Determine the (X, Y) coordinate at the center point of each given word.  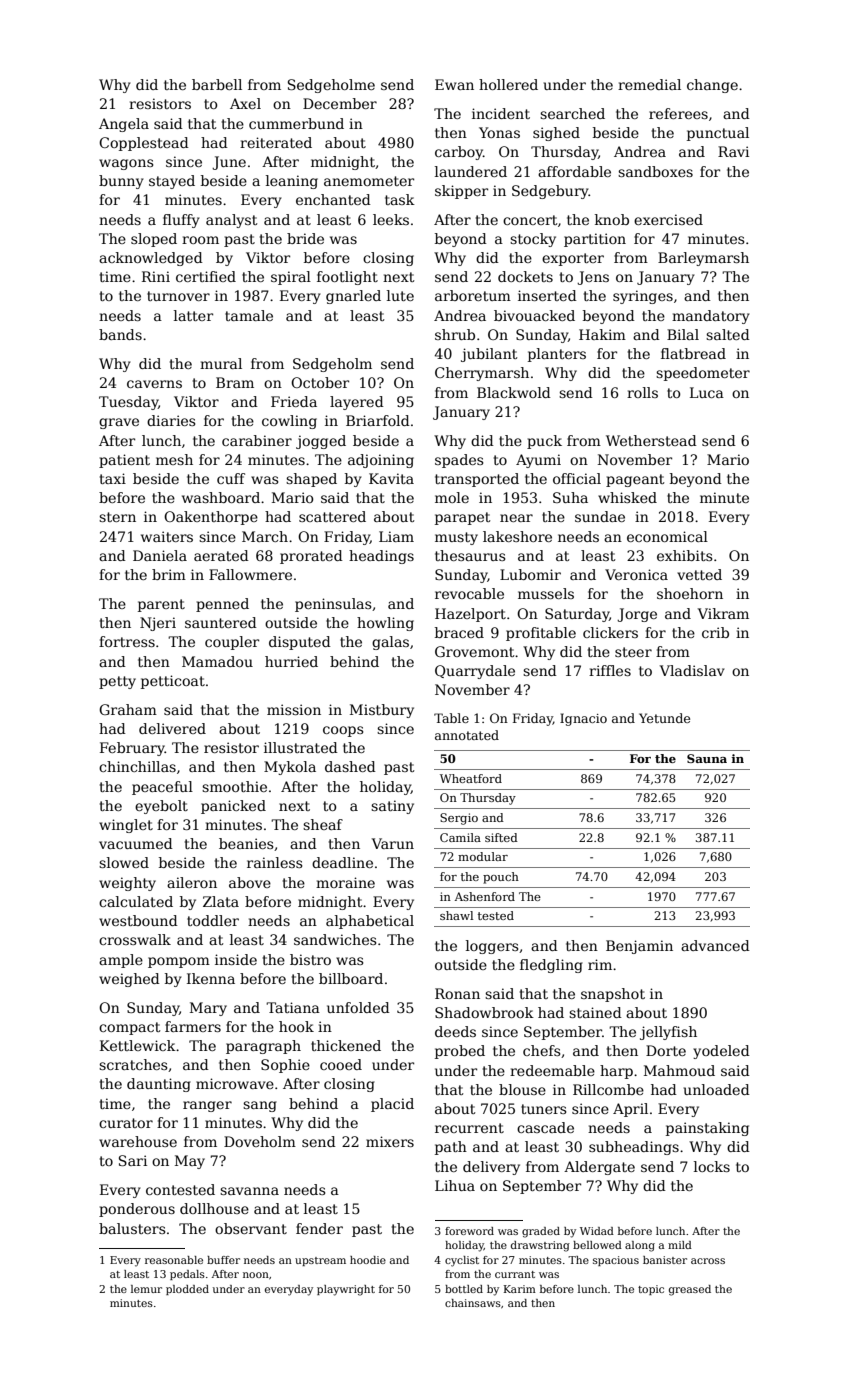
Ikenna (211, 978)
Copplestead (144, 144)
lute (400, 295)
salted (728, 334)
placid (392, 1105)
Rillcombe (608, 1089)
